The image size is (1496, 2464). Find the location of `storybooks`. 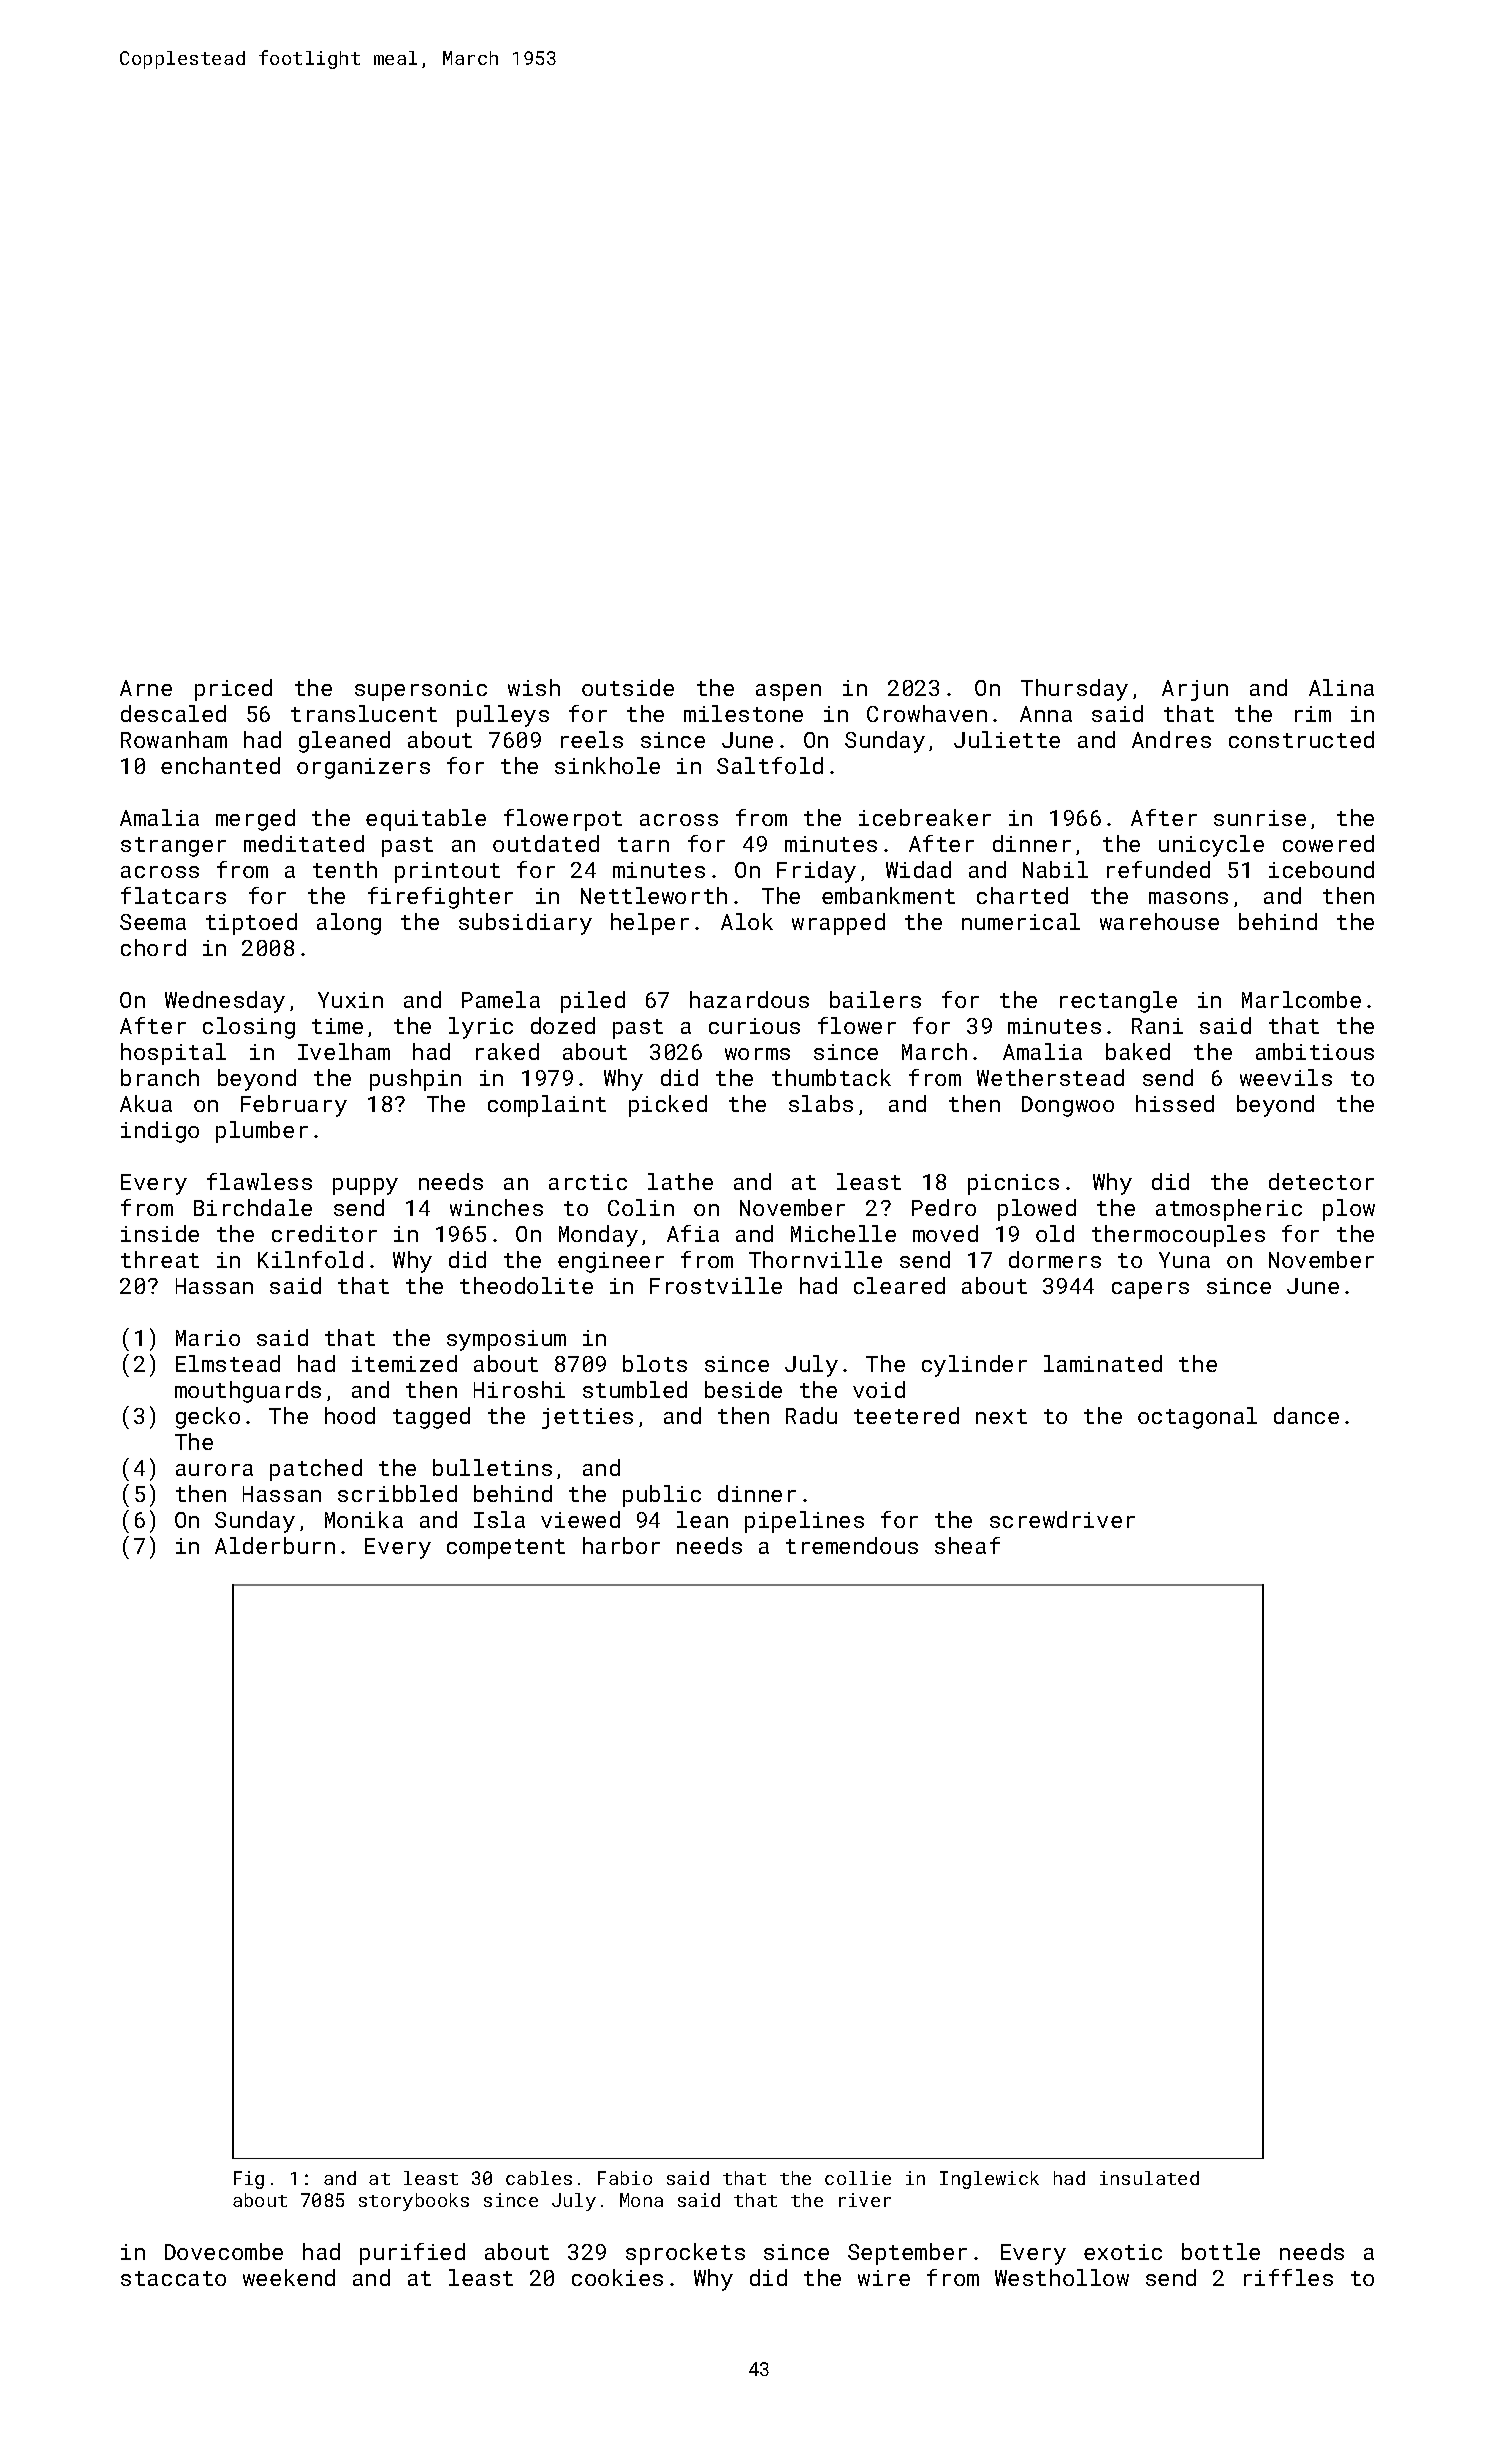

storybooks is located at coordinates (414, 2202).
